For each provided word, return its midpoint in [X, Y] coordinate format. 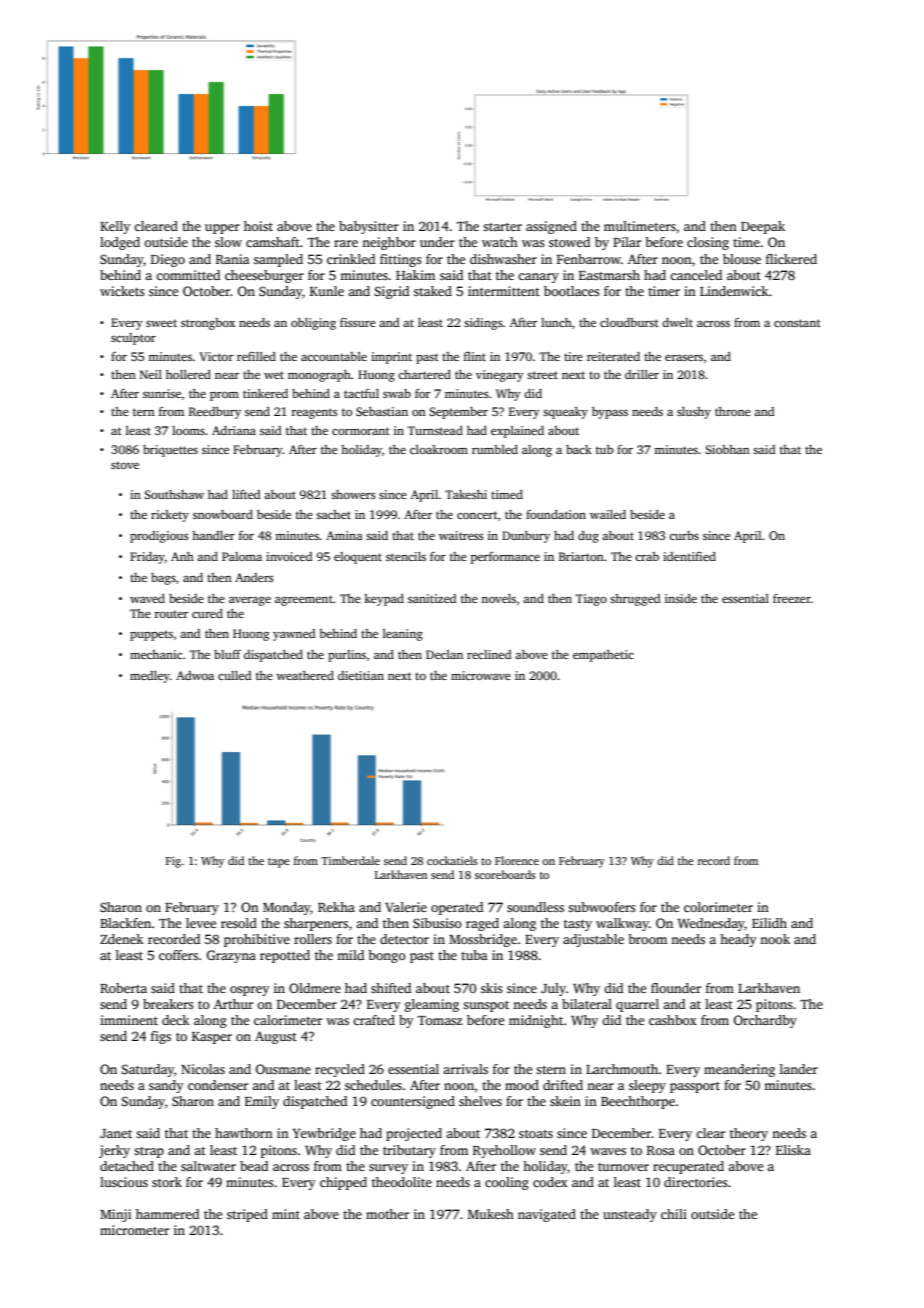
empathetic [603, 656]
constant [797, 323]
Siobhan [727, 449]
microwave [481, 675]
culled [235, 675]
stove [125, 465]
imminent [129, 1020]
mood [522, 1085]
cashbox [673, 1020]
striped [247, 1215]
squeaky [565, 413]
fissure [358, 322]
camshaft [273, 242]
